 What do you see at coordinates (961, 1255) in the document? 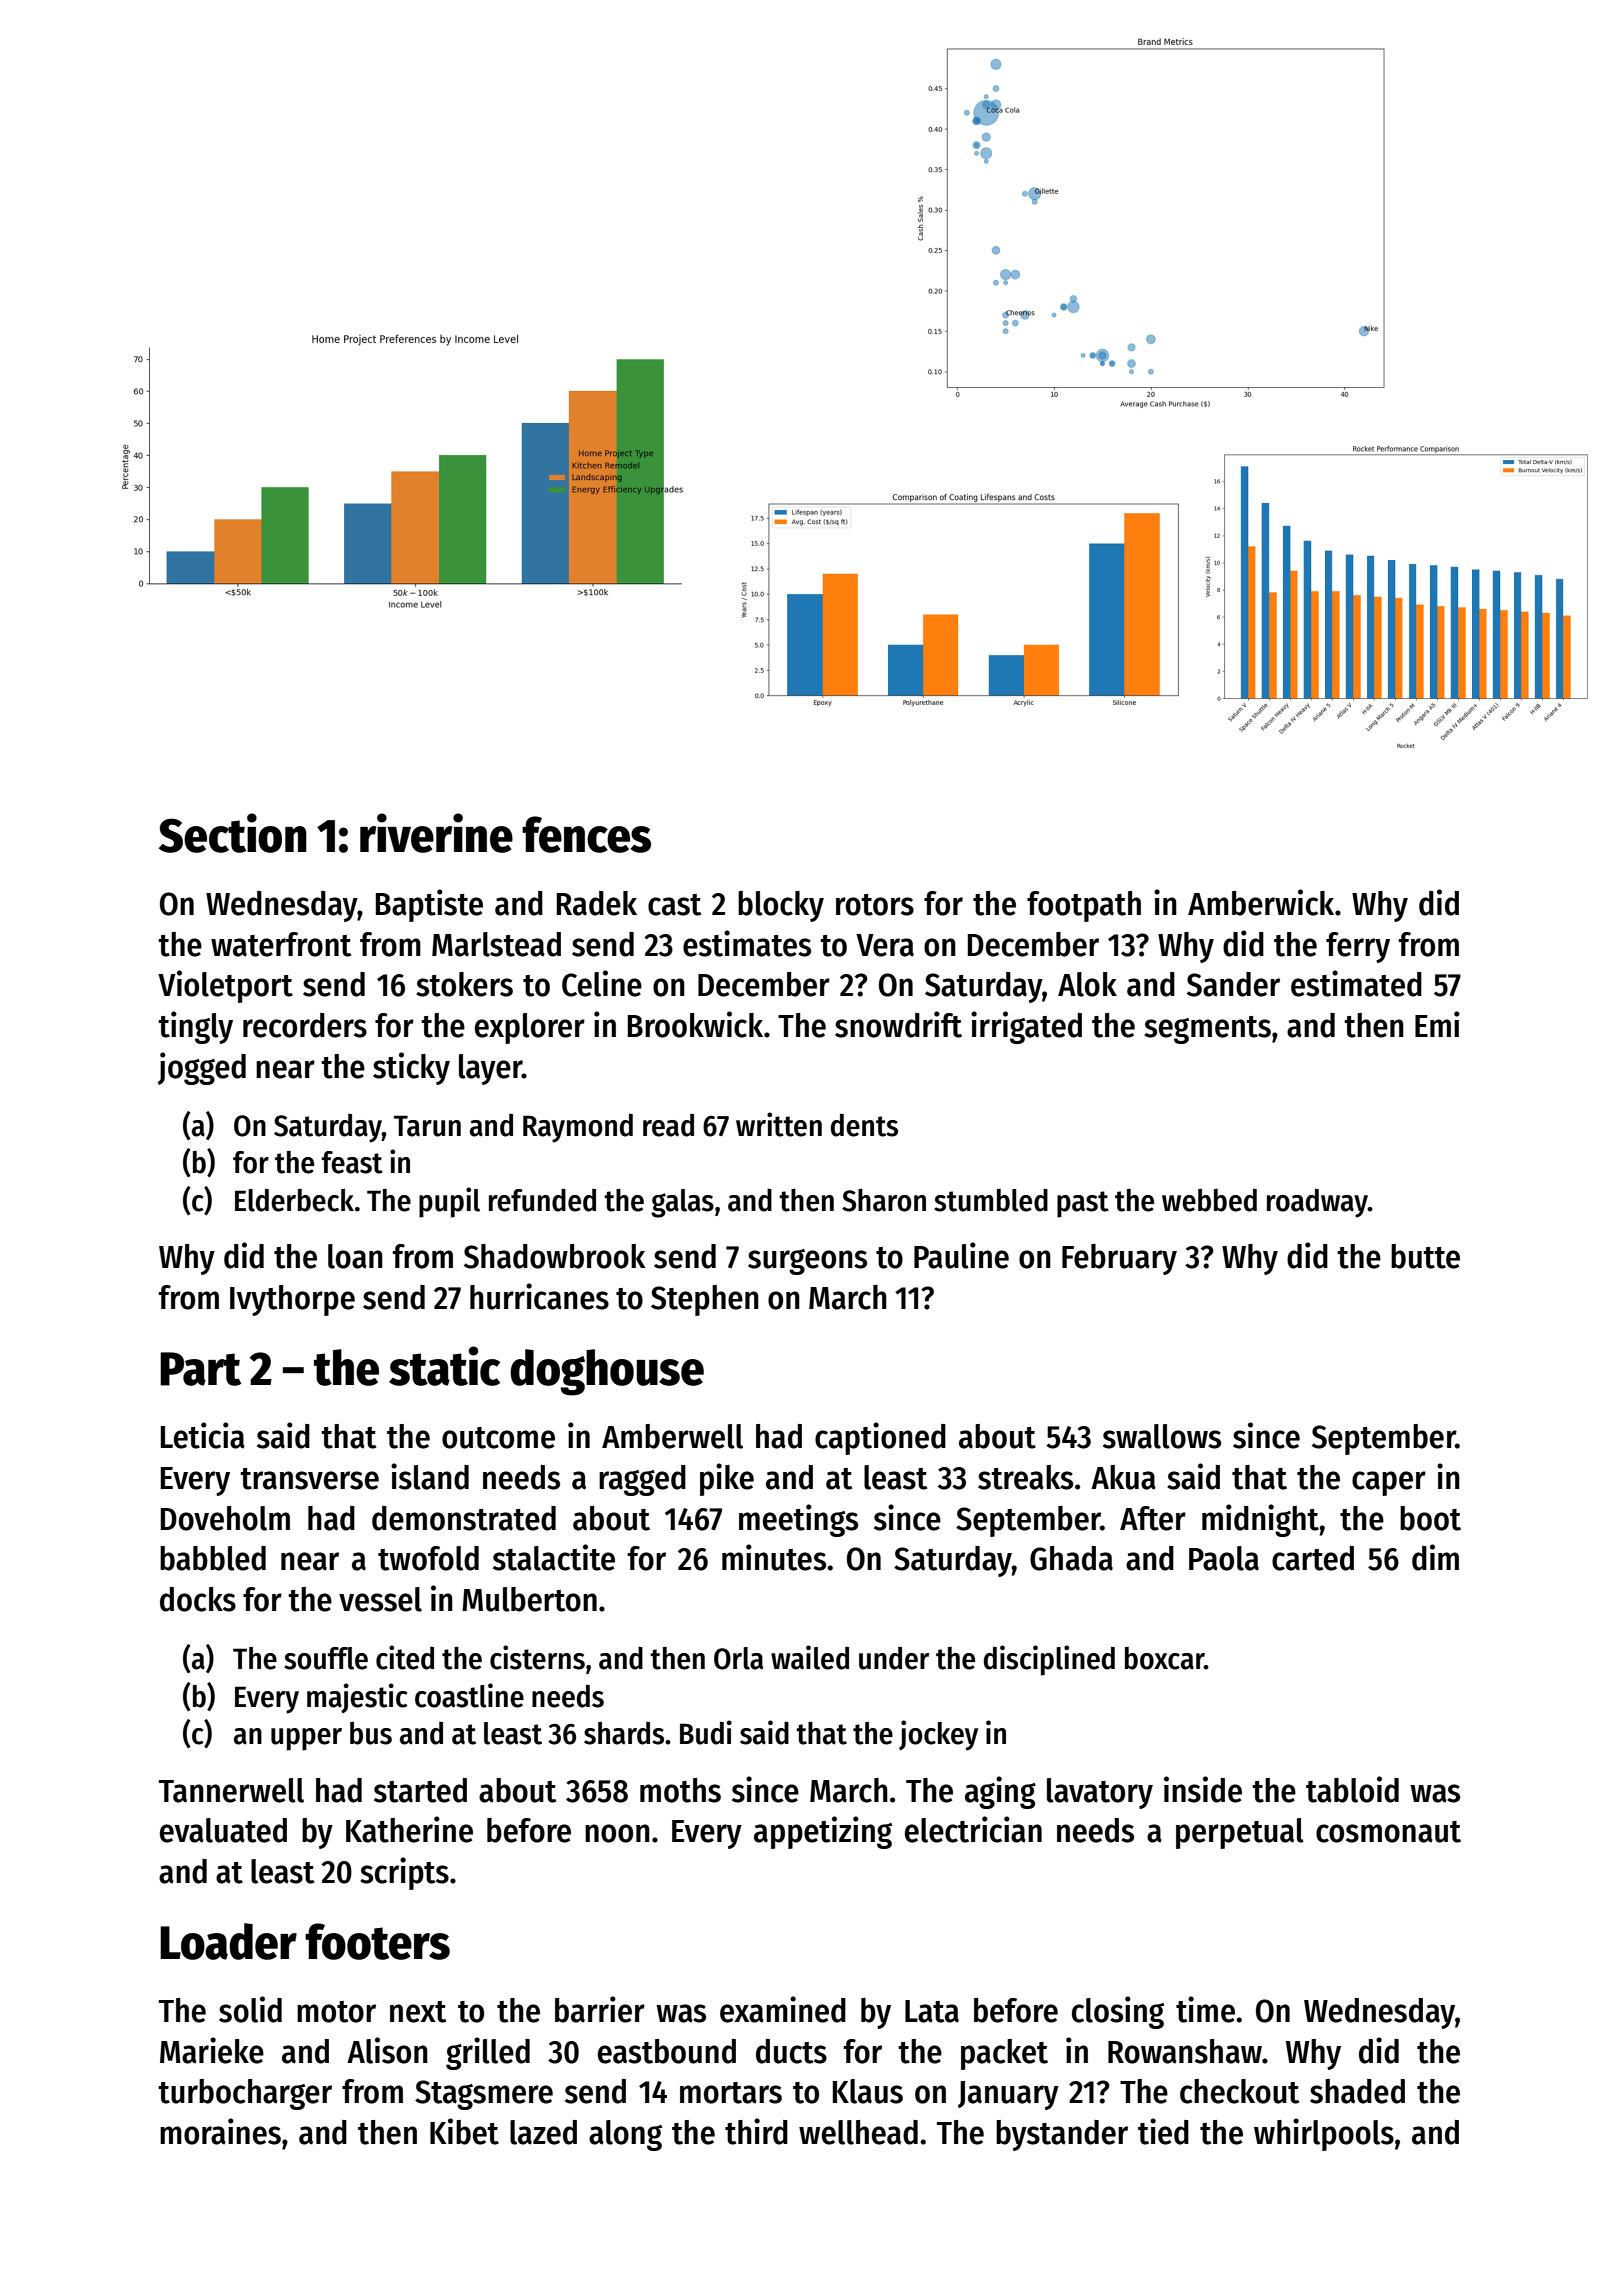
I see `Pauline` at bounding box center [961, 1255].
